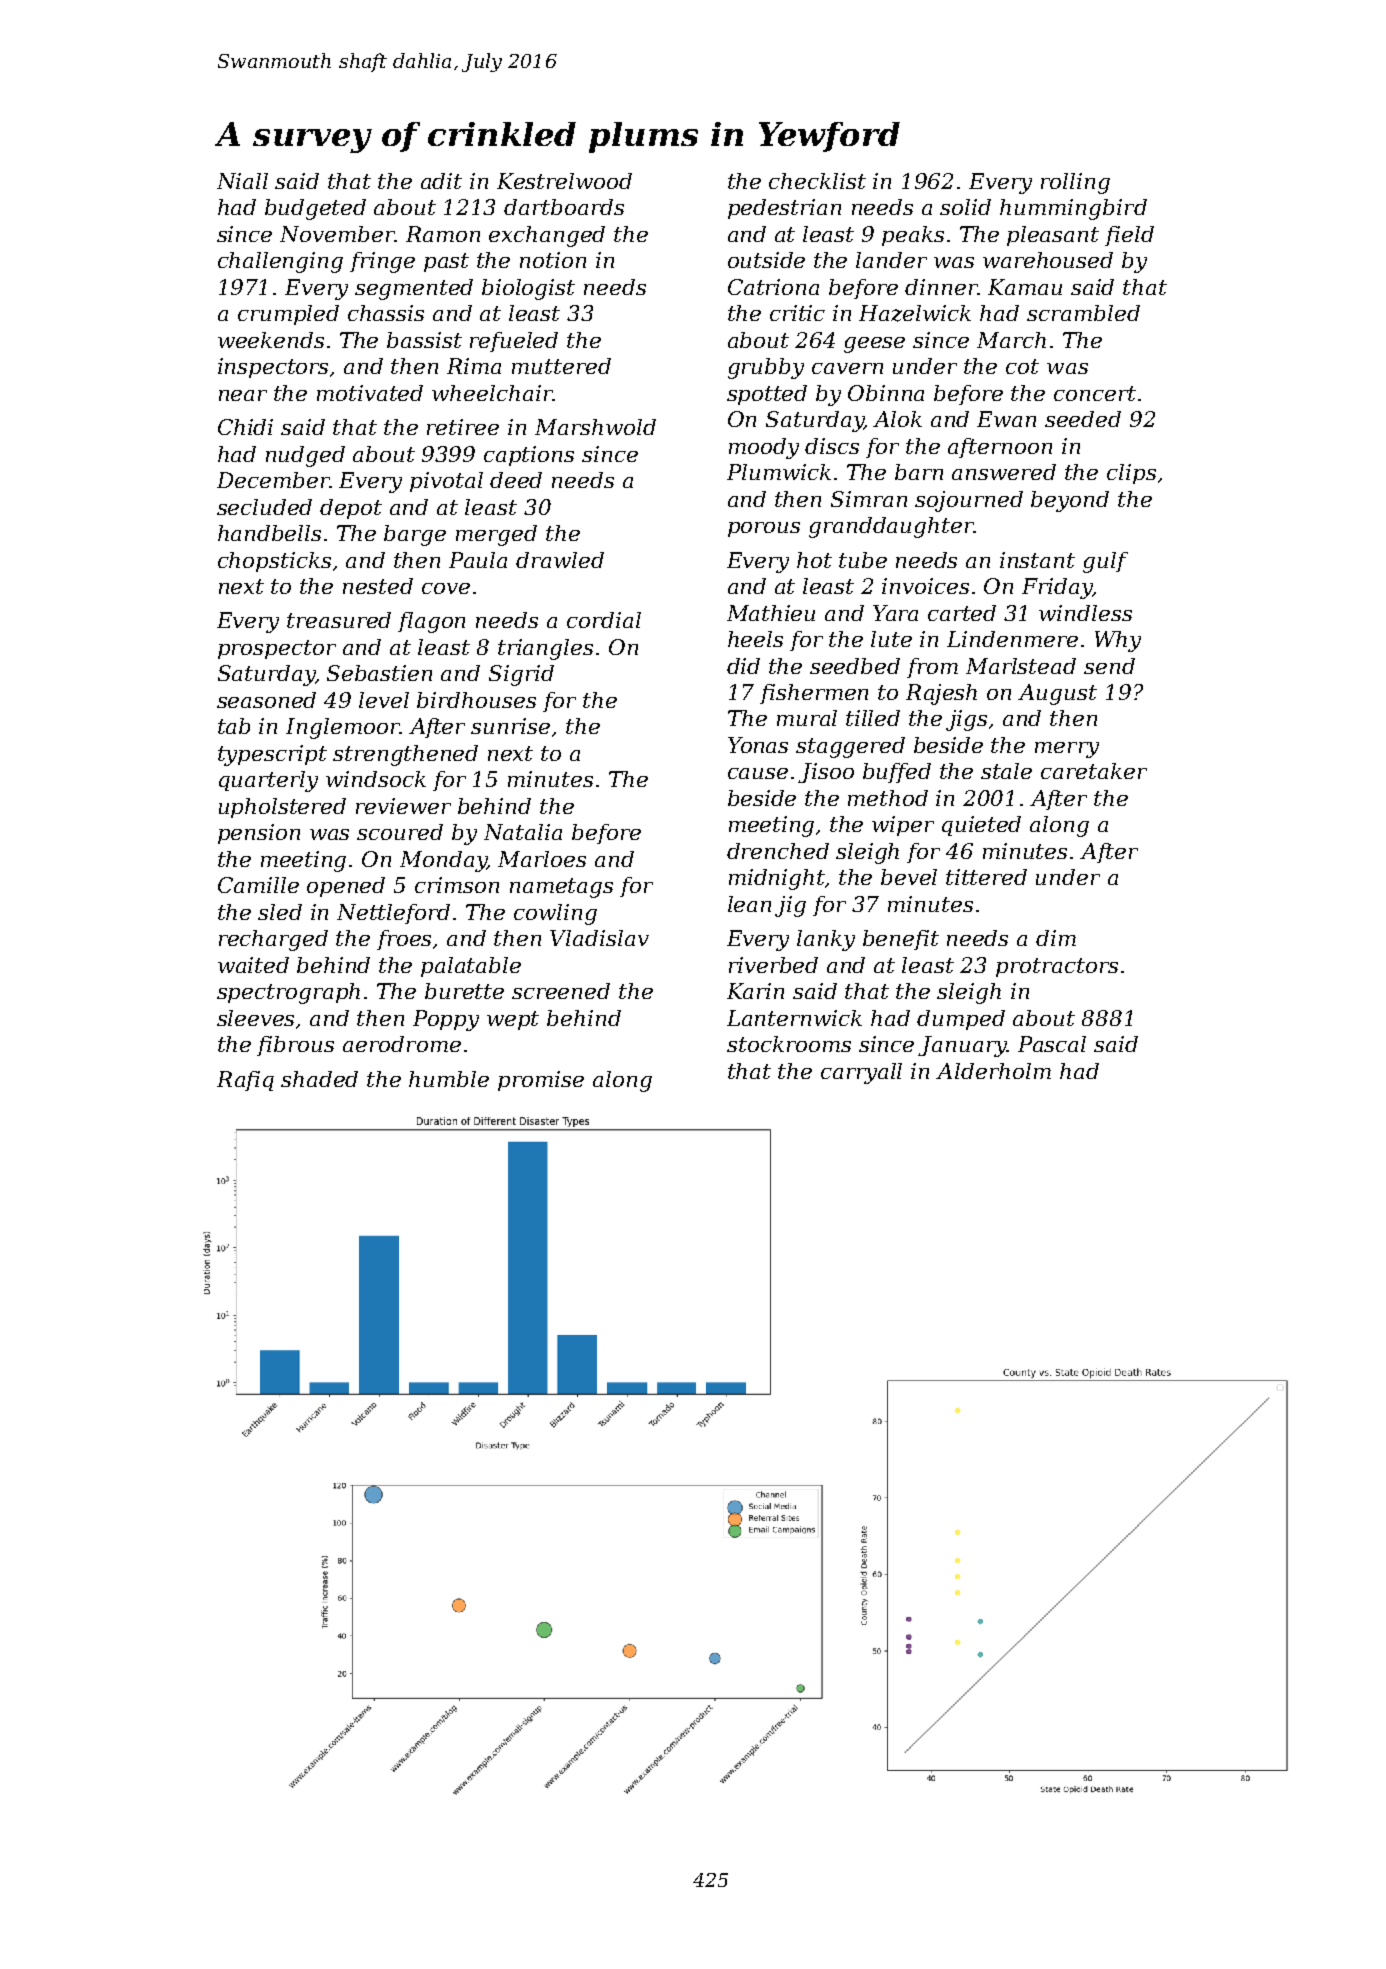 The height and width of the page is (1969, 1386). Describe the element at coordinates (1075, 183) in the page. I see `rolling` at that location.
